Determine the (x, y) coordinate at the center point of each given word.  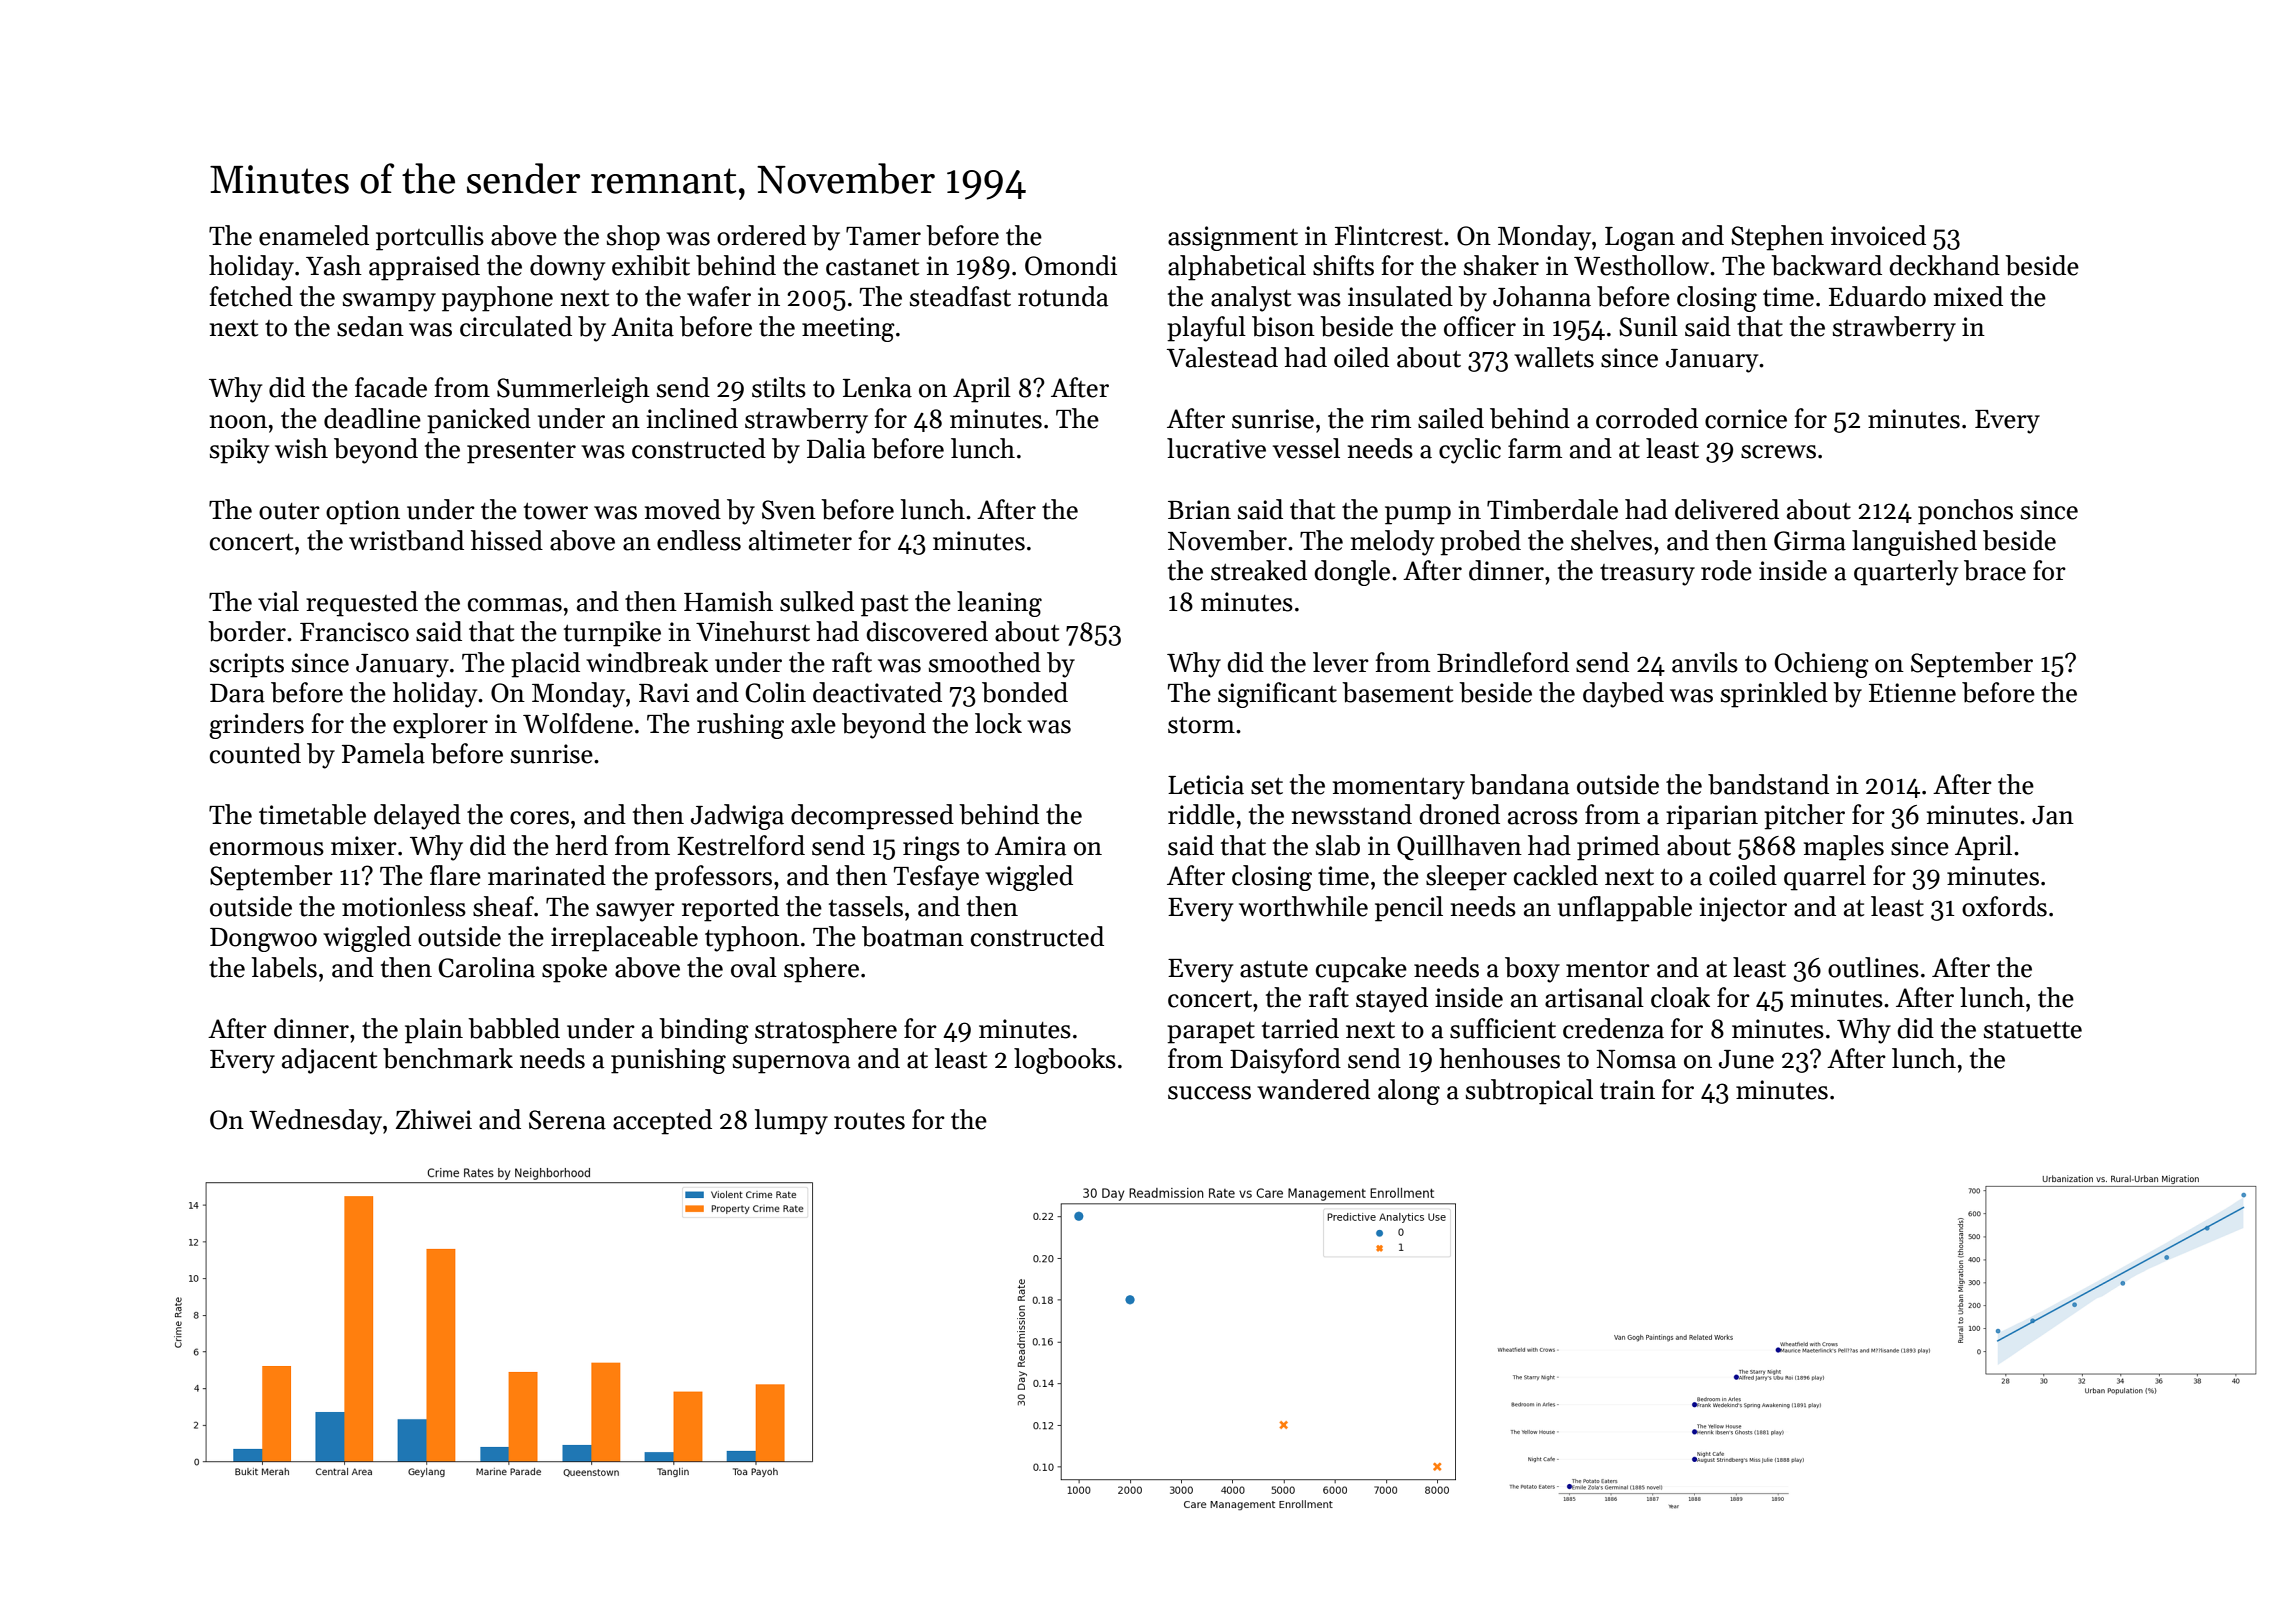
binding (704, 1031)
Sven (789, 510)
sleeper (1466, 878)
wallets (1554, 357)
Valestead (1222, 357)
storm (1201, 725)
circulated (516, 326)
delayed (417, 817)
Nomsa (1636, 1059)
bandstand (1768, 784)
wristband (406, 540)
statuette (2033, 1030)
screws (1778, 452)
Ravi (664, 693)
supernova (791, 1064)
